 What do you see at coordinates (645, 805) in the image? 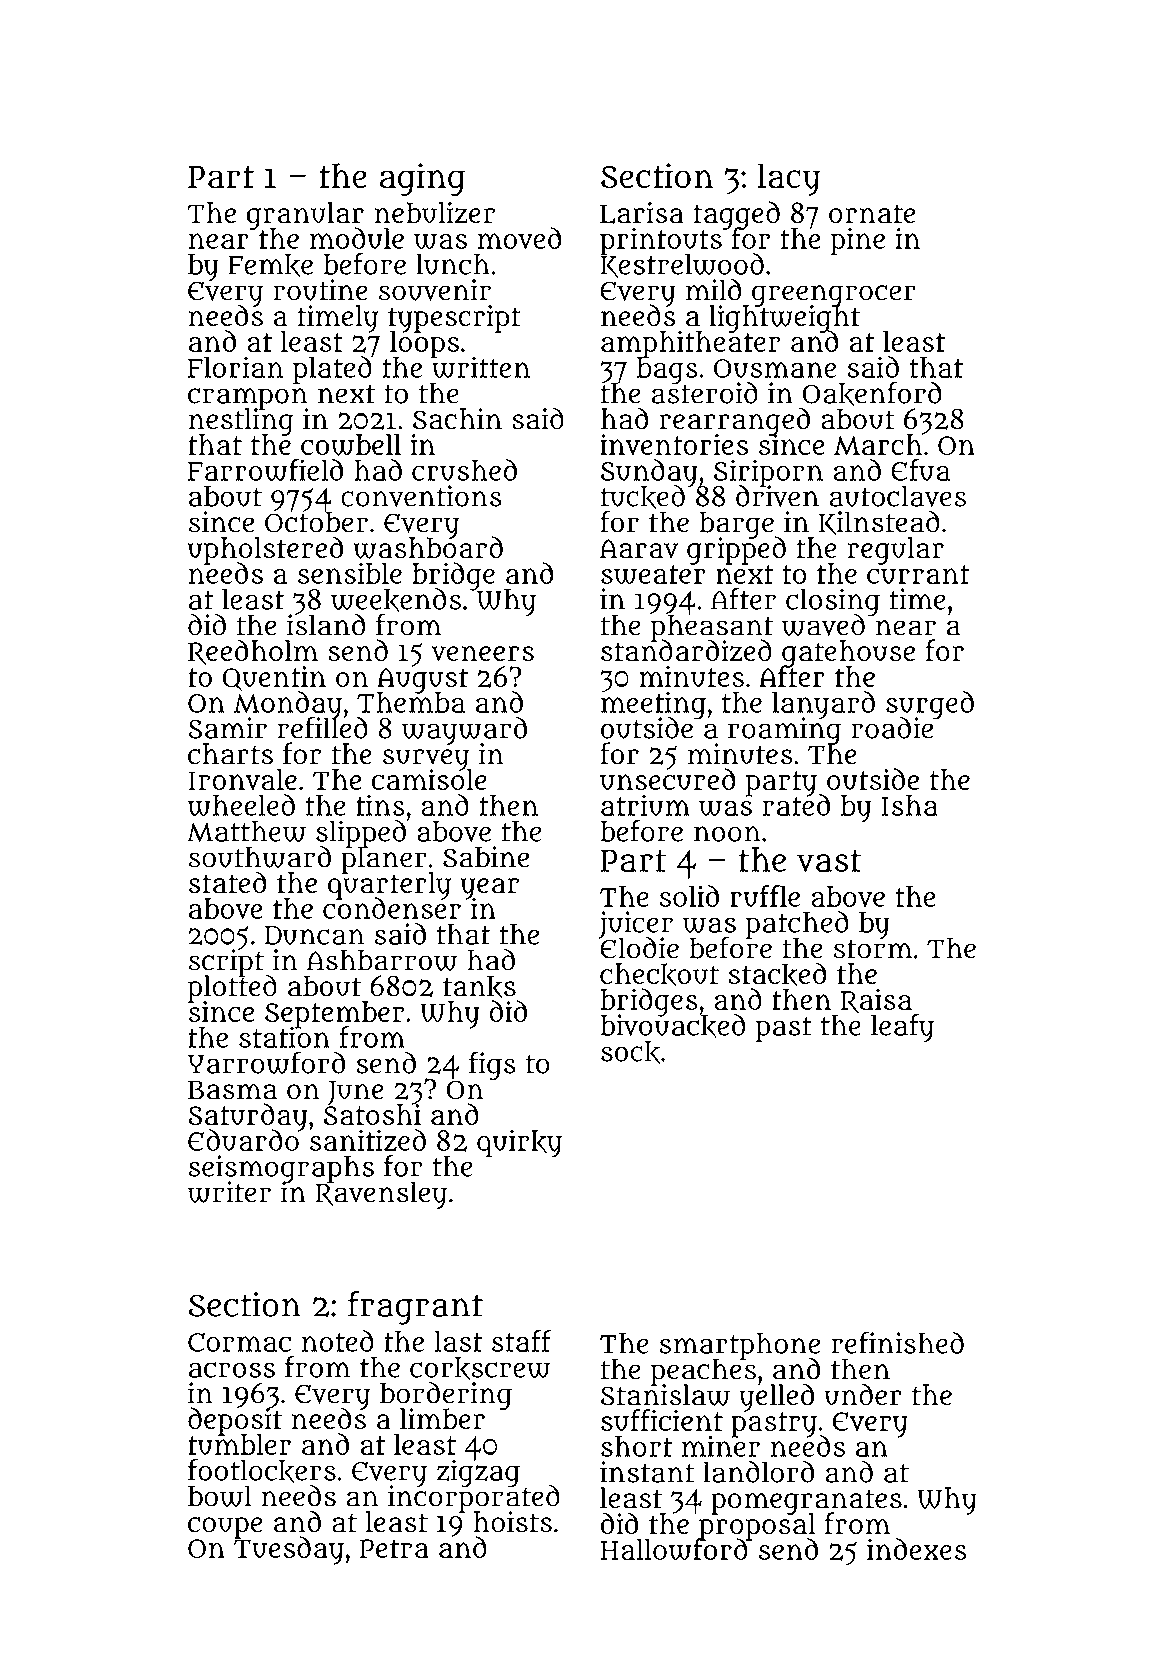
I see `atrium` at bounding box center [645, 805].
